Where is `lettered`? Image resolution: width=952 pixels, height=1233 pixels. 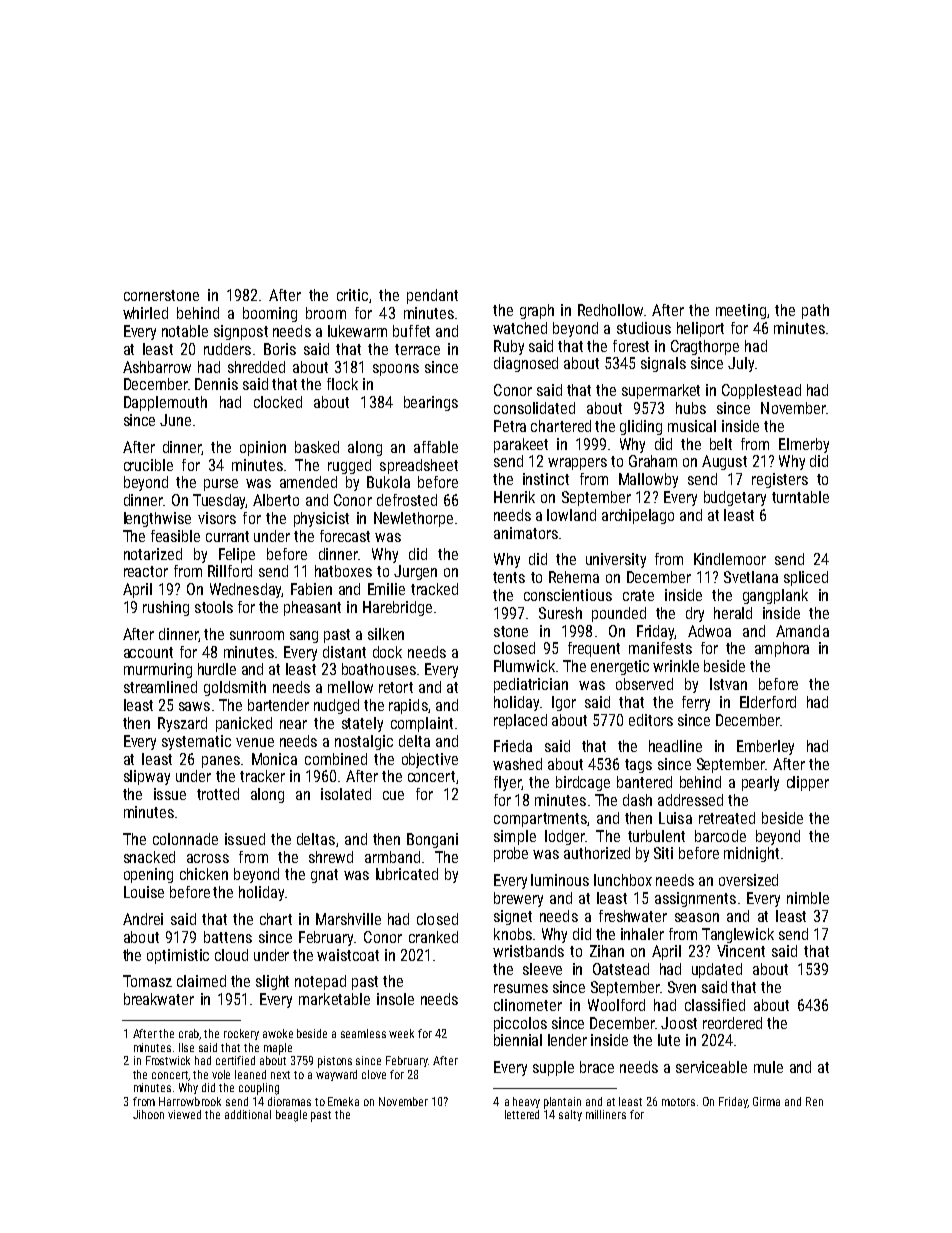
lettered is located at coordinates (522, 1114).
